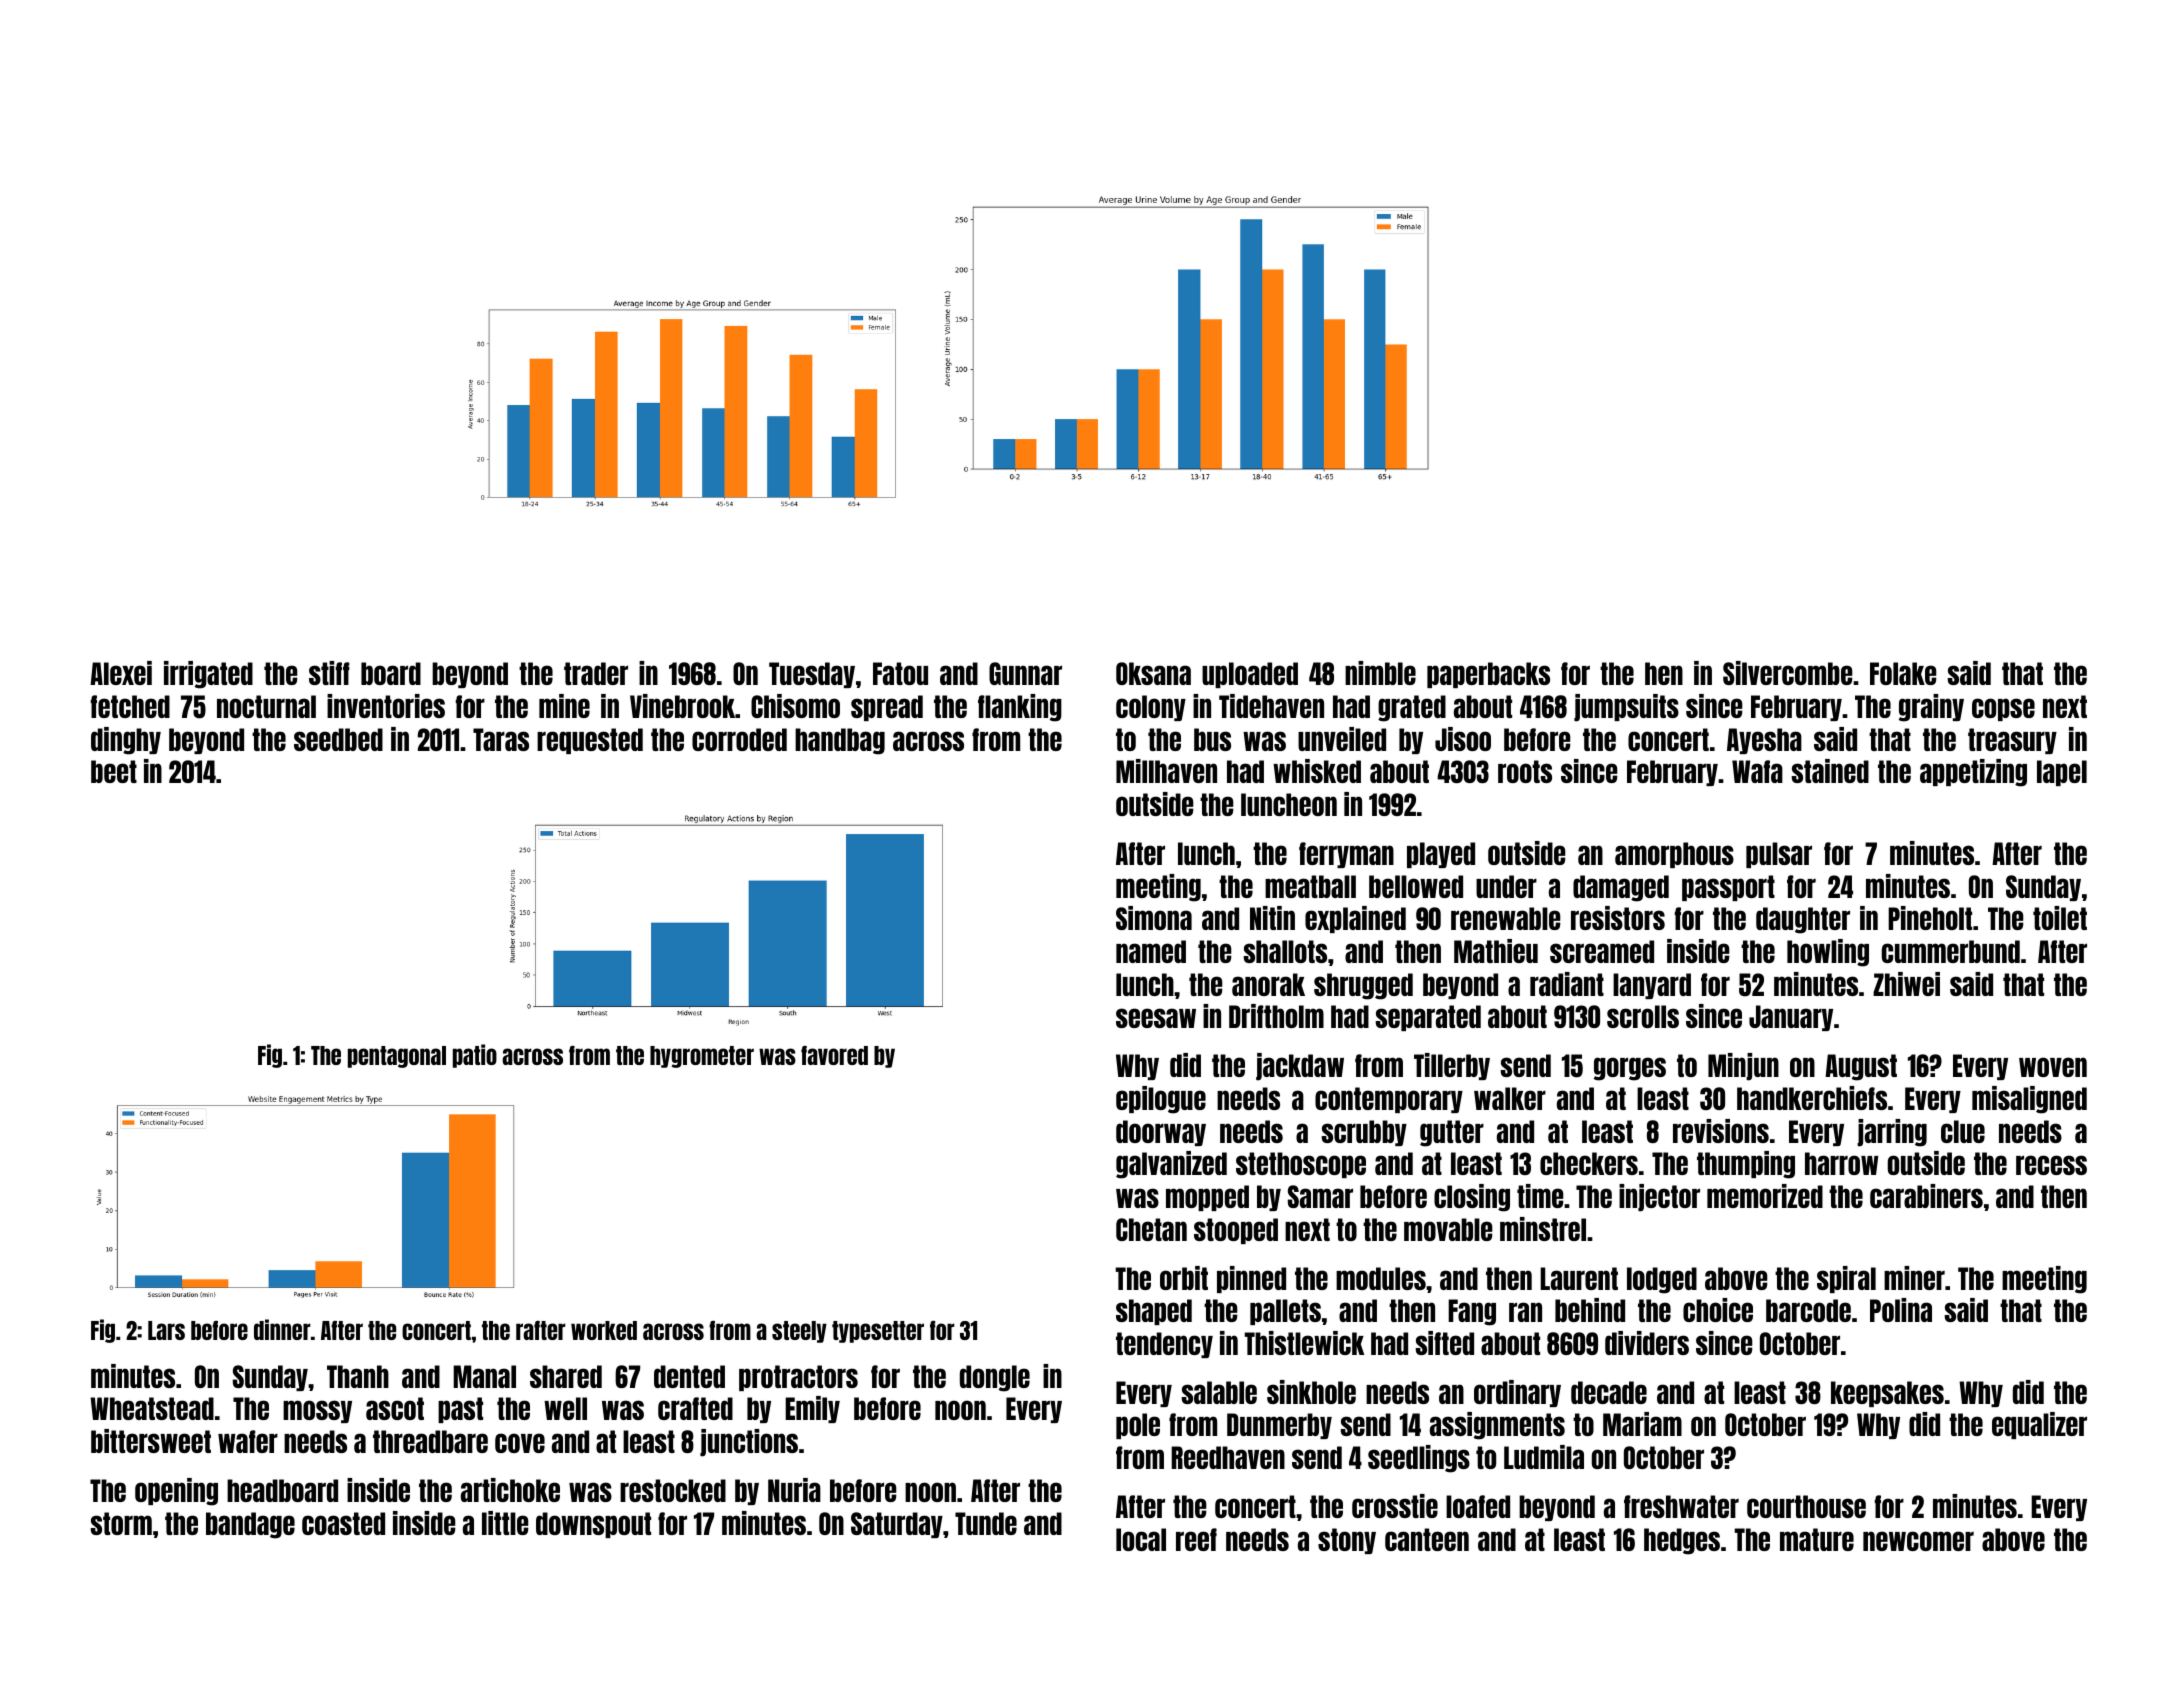  I want to click on thumping, so click(1746, 1165).
